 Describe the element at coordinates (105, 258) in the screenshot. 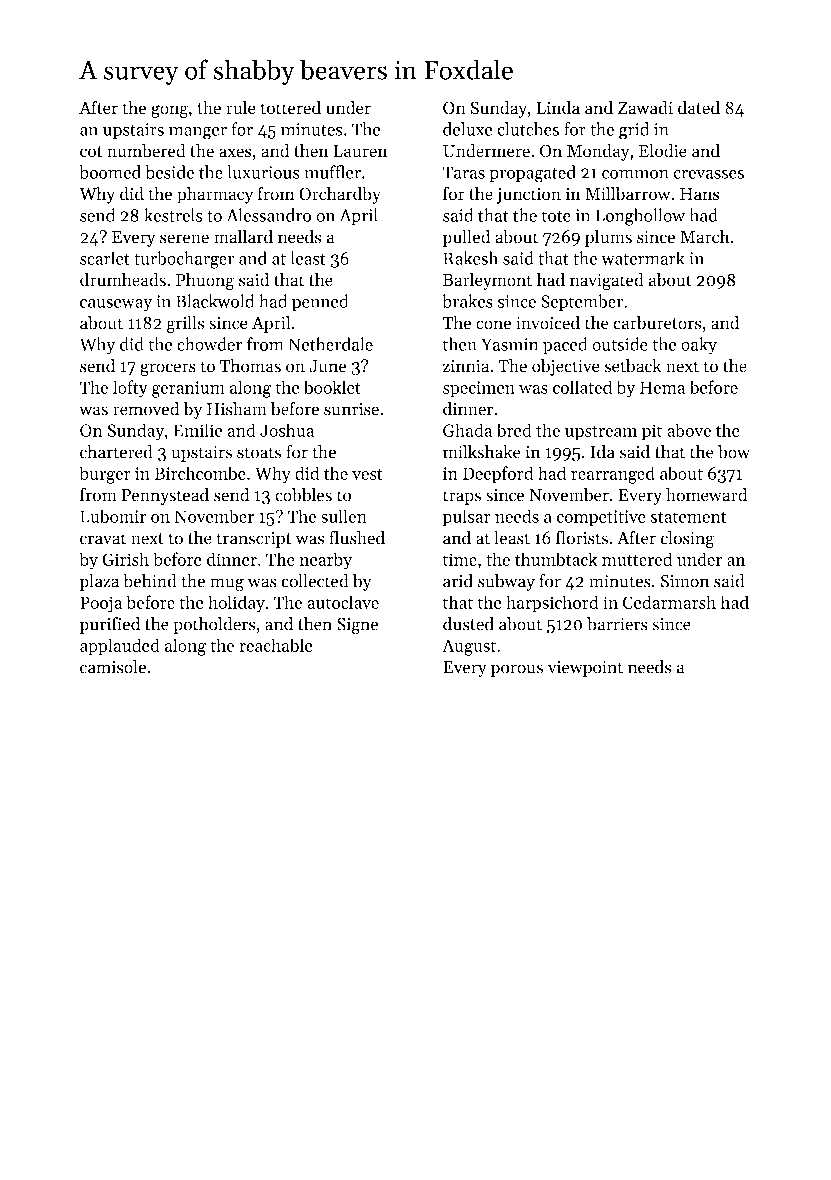

I see `scarlet` at that location.
